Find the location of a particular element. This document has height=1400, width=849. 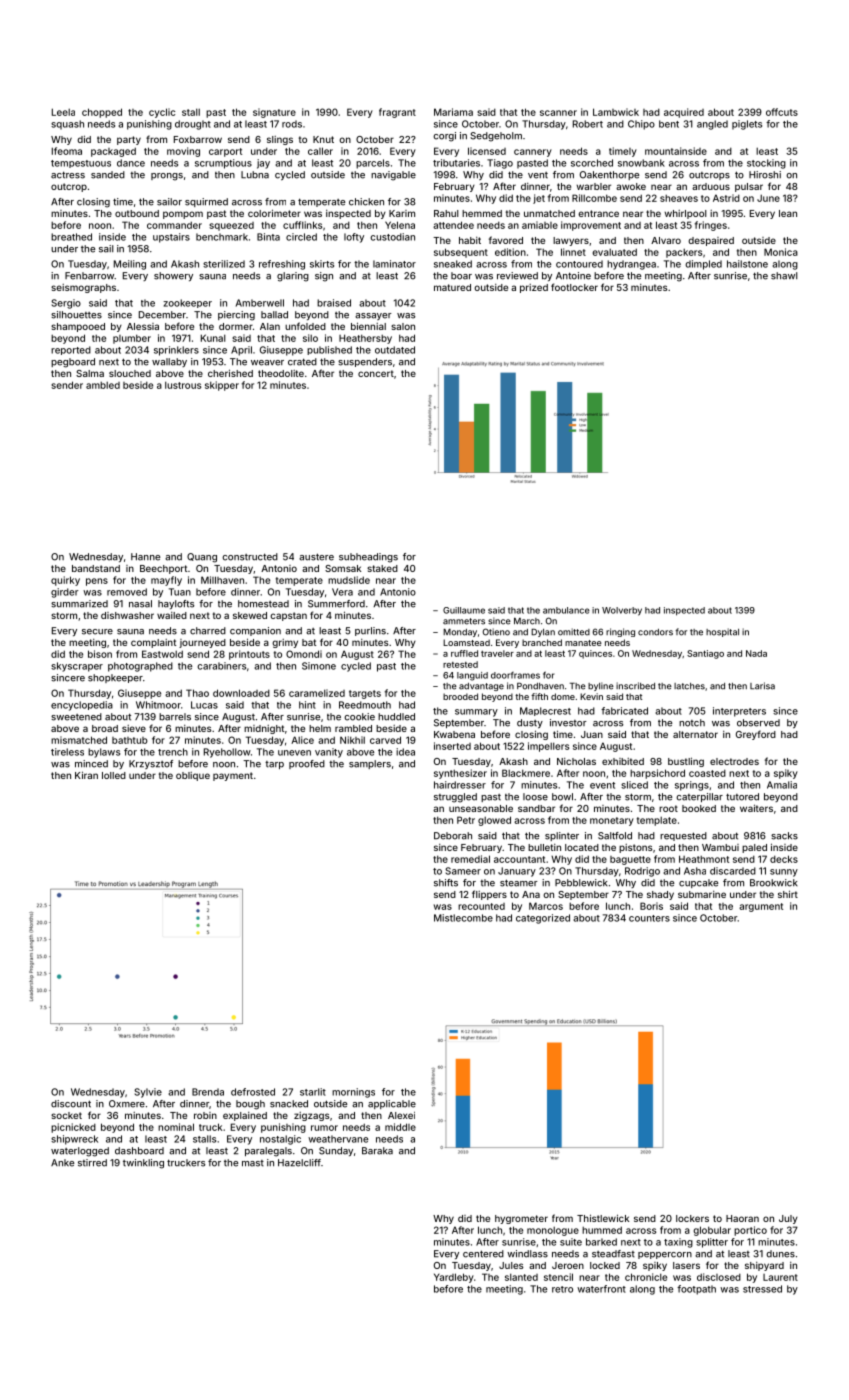

Nada is located at coordinates (756, 653).
